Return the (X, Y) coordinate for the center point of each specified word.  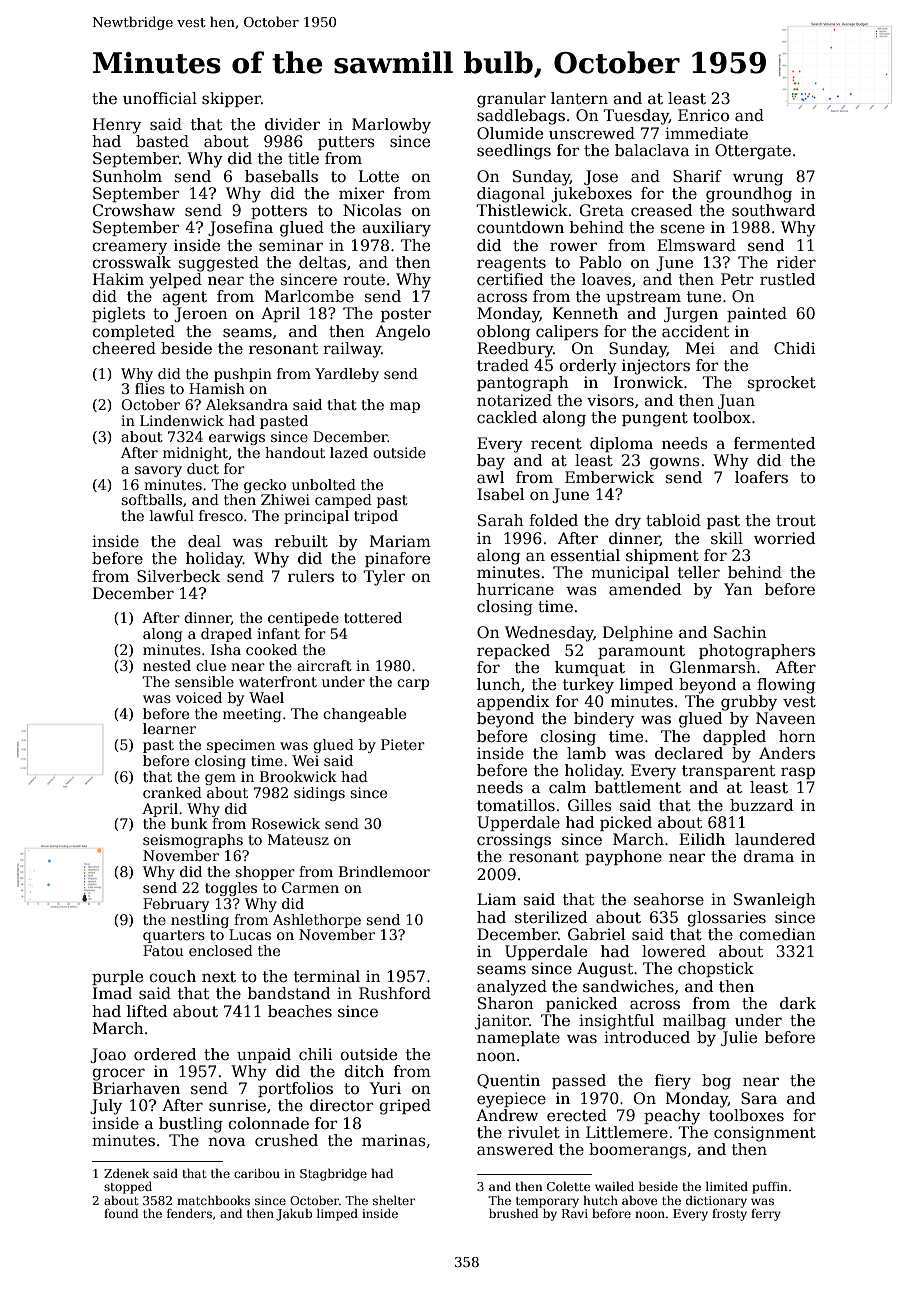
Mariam (400, 541)
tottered (373, 617)
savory (158, 471)
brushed (513, 1213)
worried (784, 538)
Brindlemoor (384, 871)
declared (689, 753)
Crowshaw (134, 210)
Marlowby (391, 126)
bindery (604, 720)
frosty (729, 1215)
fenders (189, 1213)
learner (169, 728)
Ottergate (753, 152)
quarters (174, 936)
